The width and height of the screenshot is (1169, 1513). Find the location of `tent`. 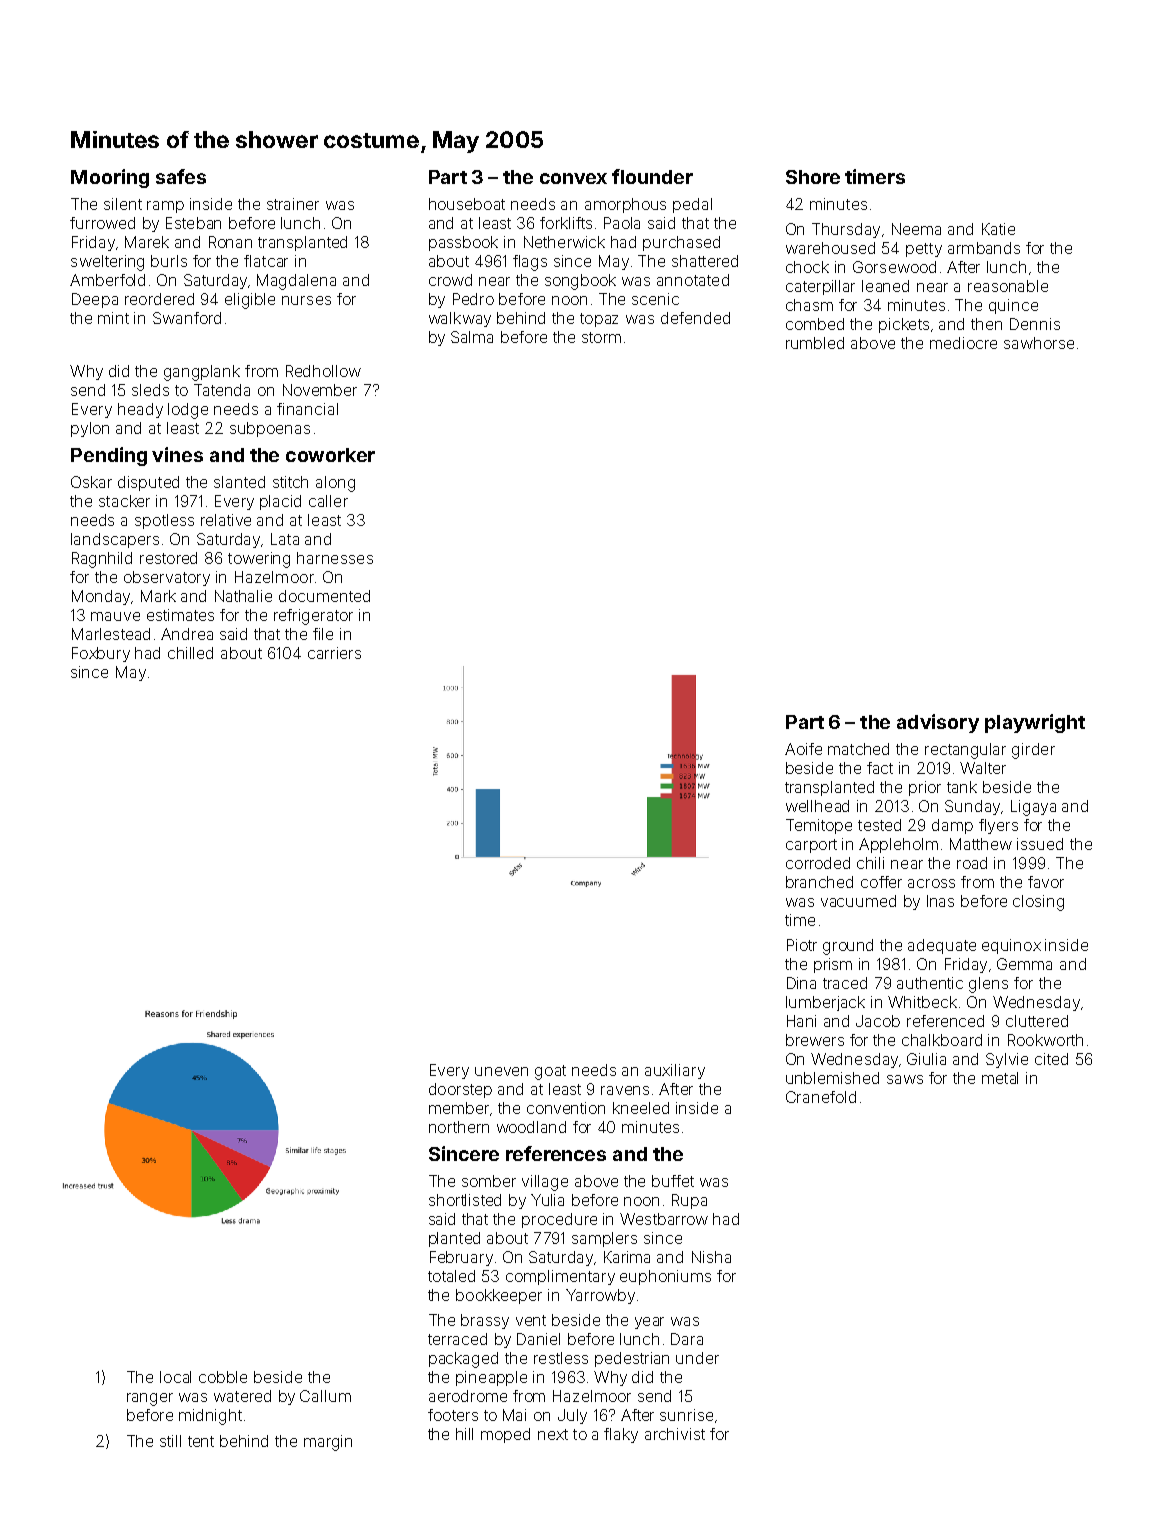

tent is located at coordinates (201, 1441).
